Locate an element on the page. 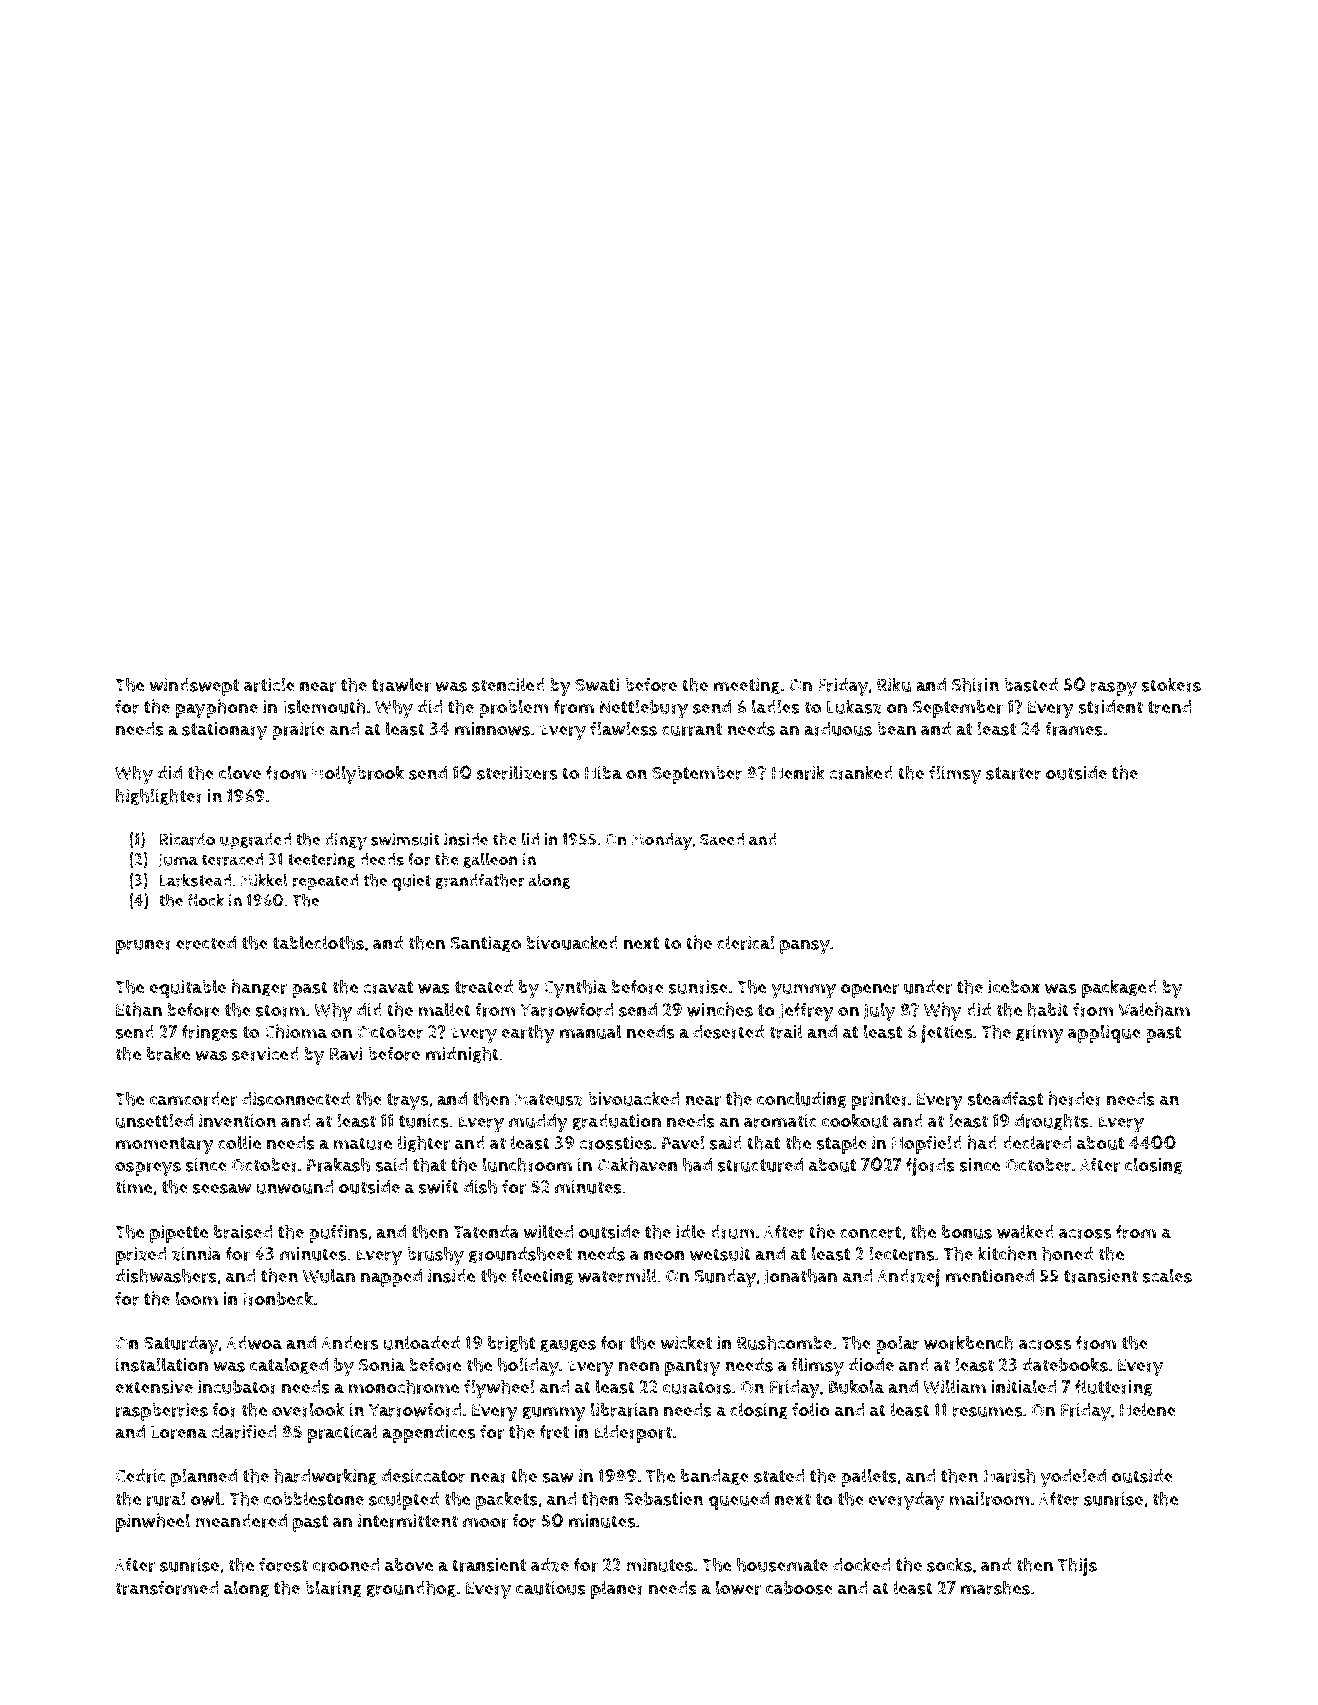 The image size is (1318, 1705). idle is located at coordinates (690, 1231).
